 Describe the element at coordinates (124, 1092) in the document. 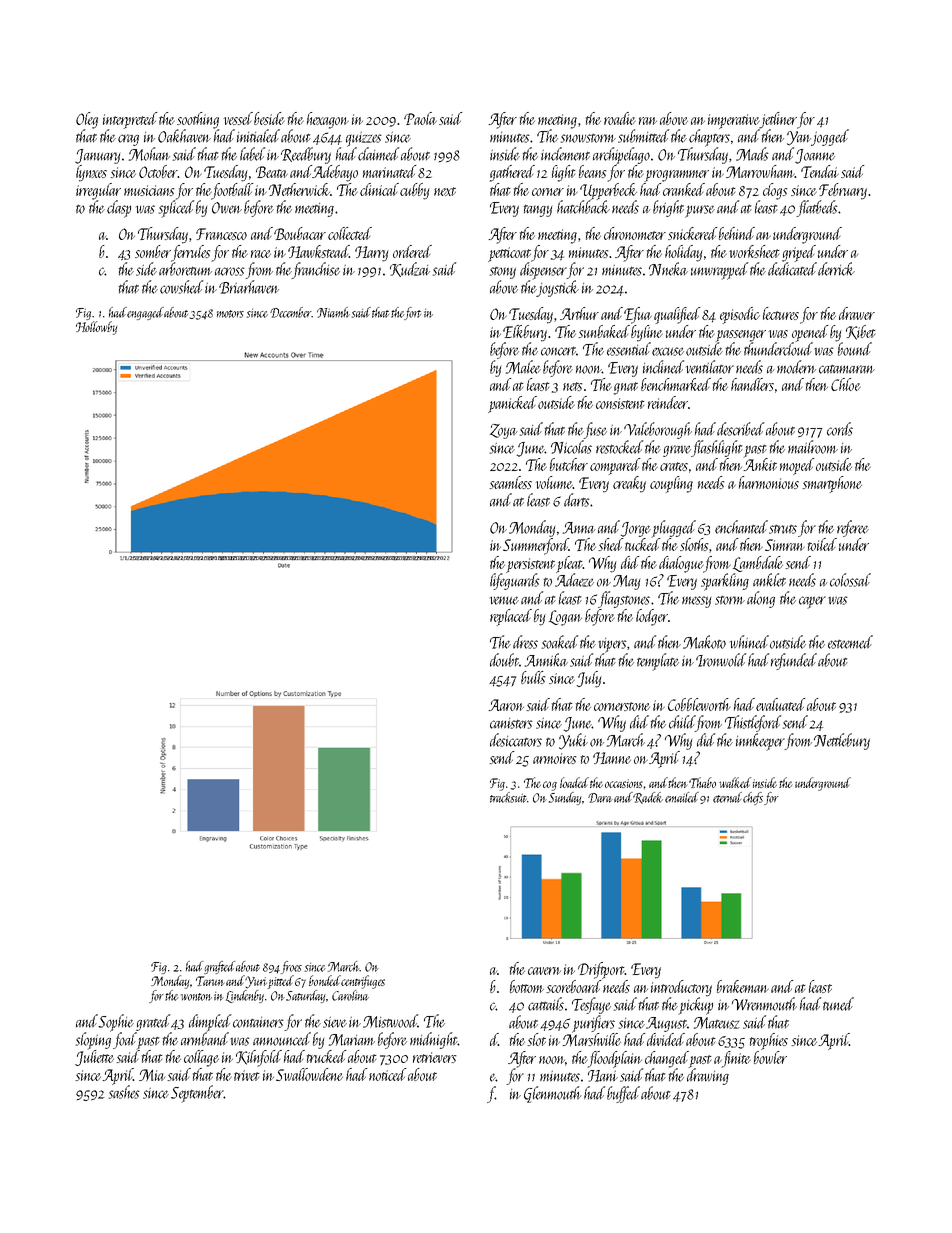

I see `sashes` at that location.
